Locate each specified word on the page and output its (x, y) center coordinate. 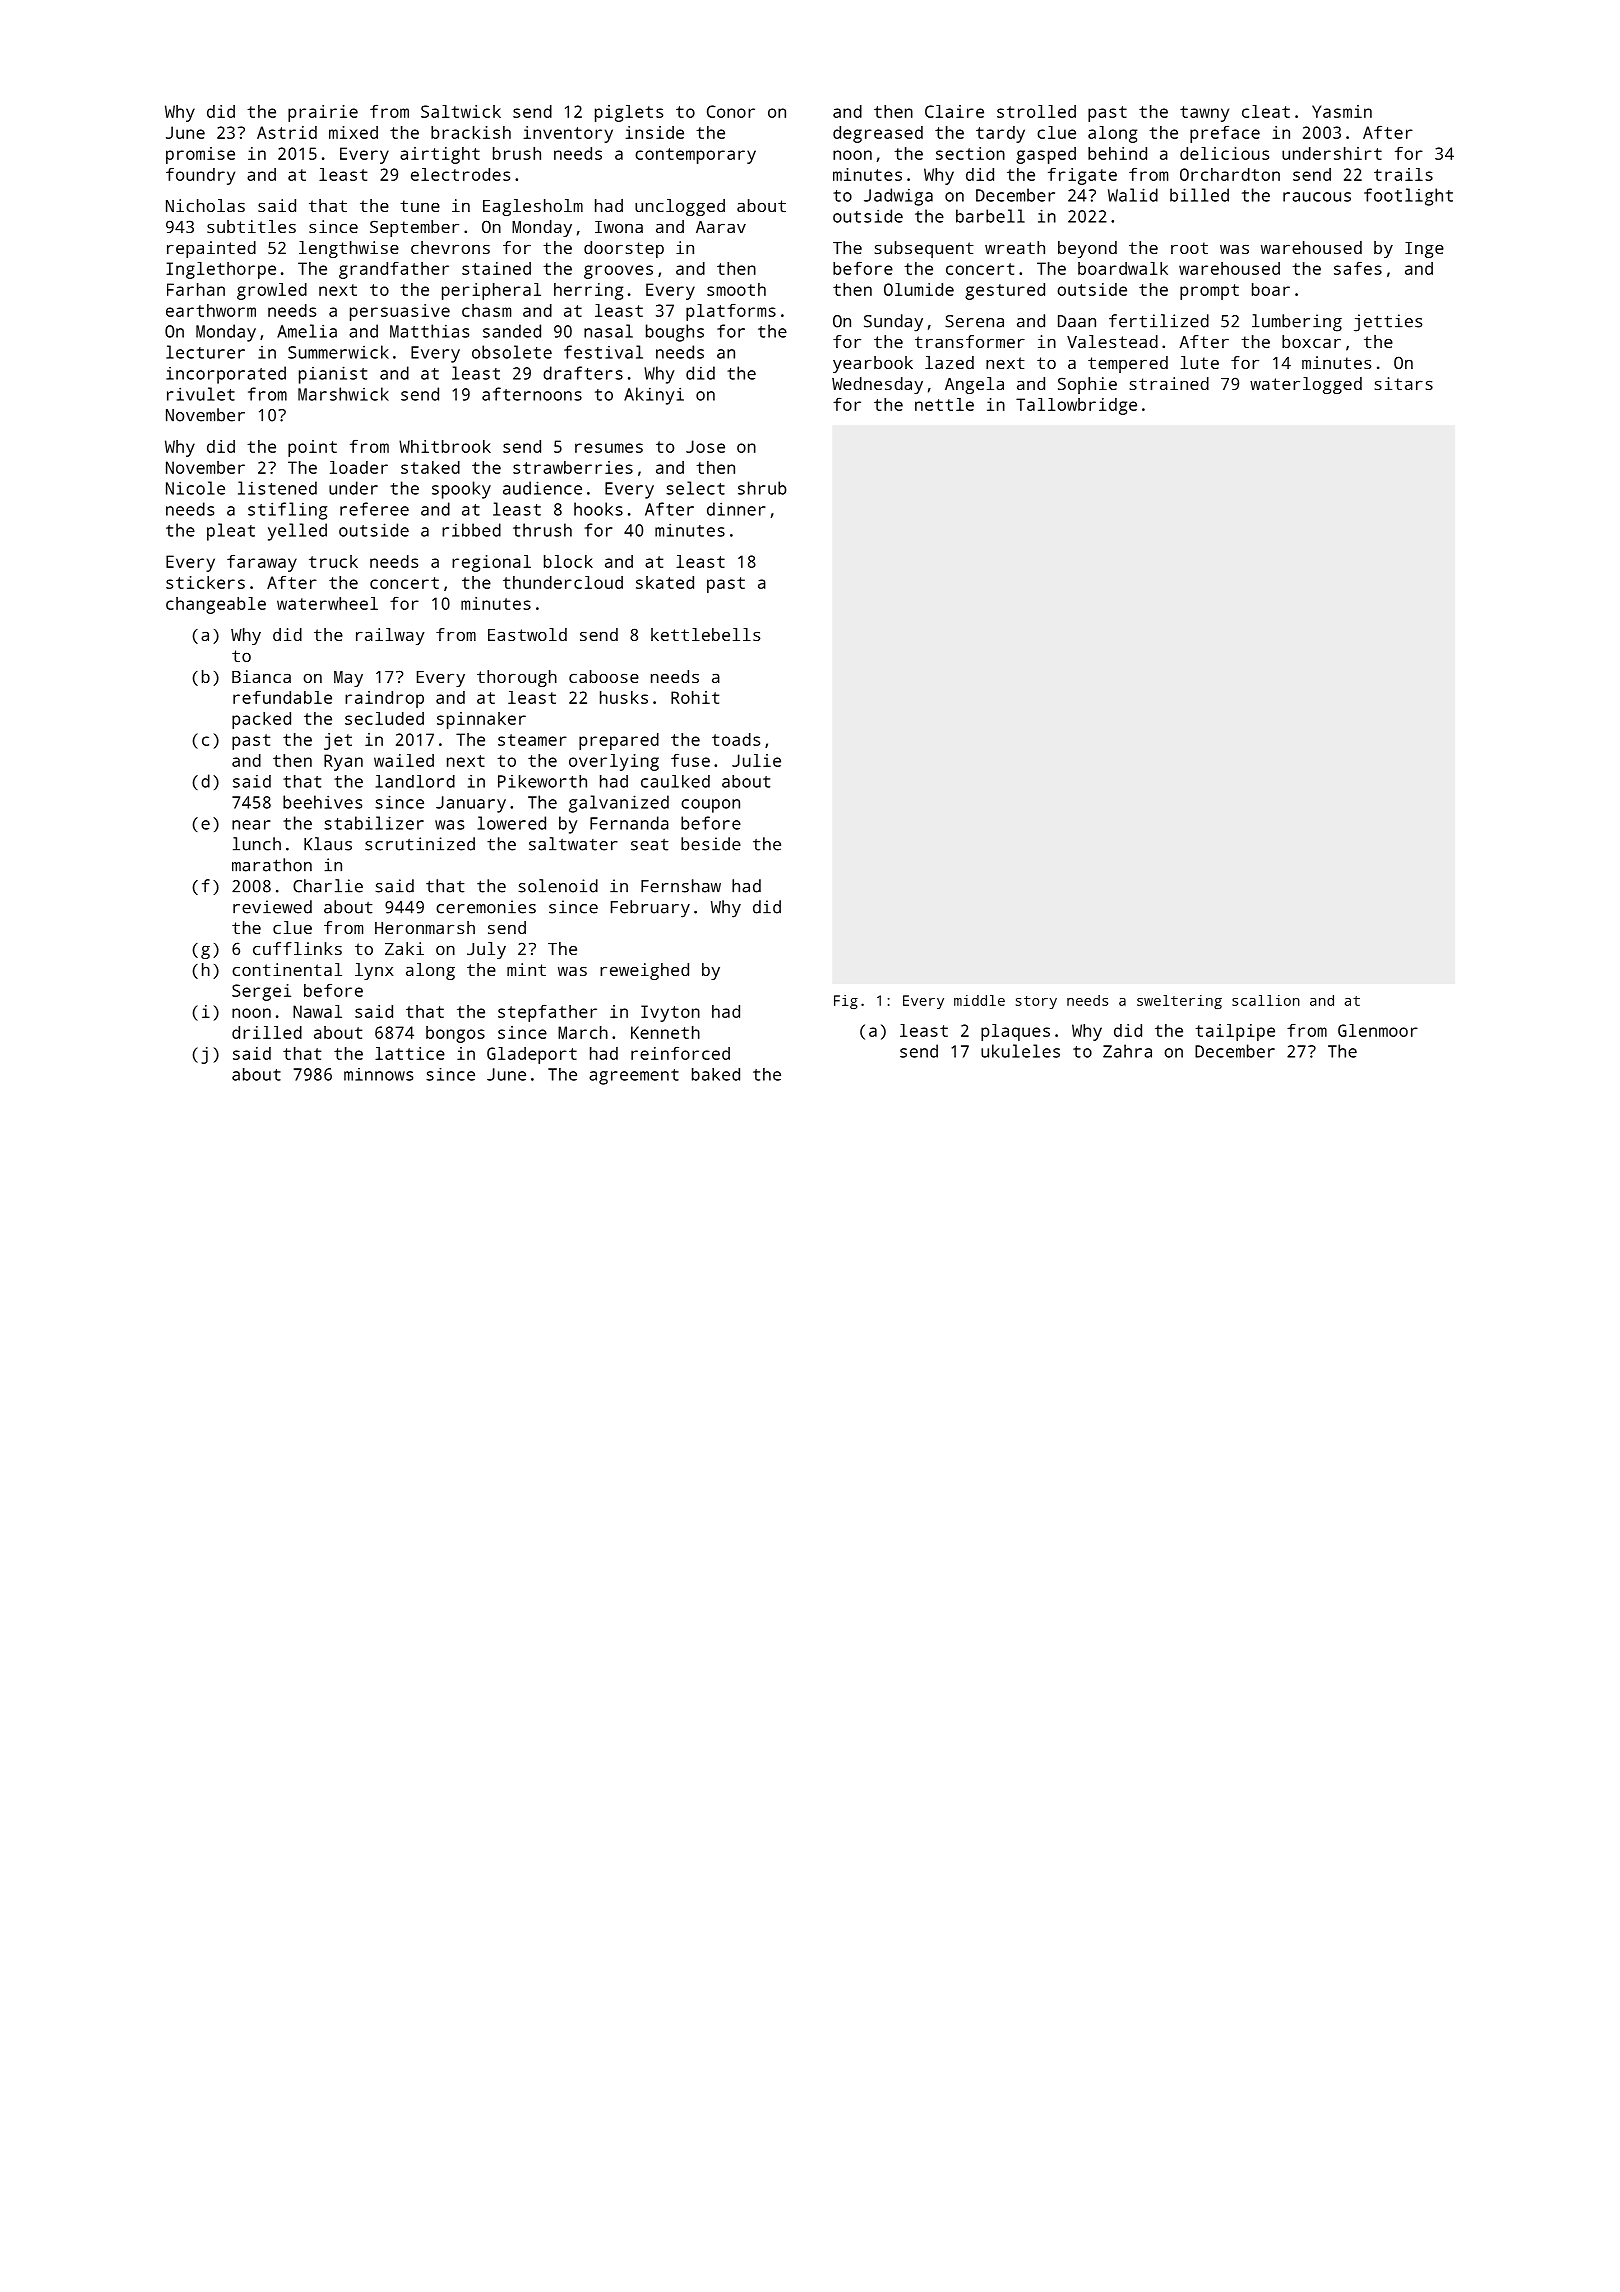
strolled (1036, 111)
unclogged (680, 207)
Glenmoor (1378, 1030)
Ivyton (670, 1013)
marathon (272, 865)
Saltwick (461, 111)
